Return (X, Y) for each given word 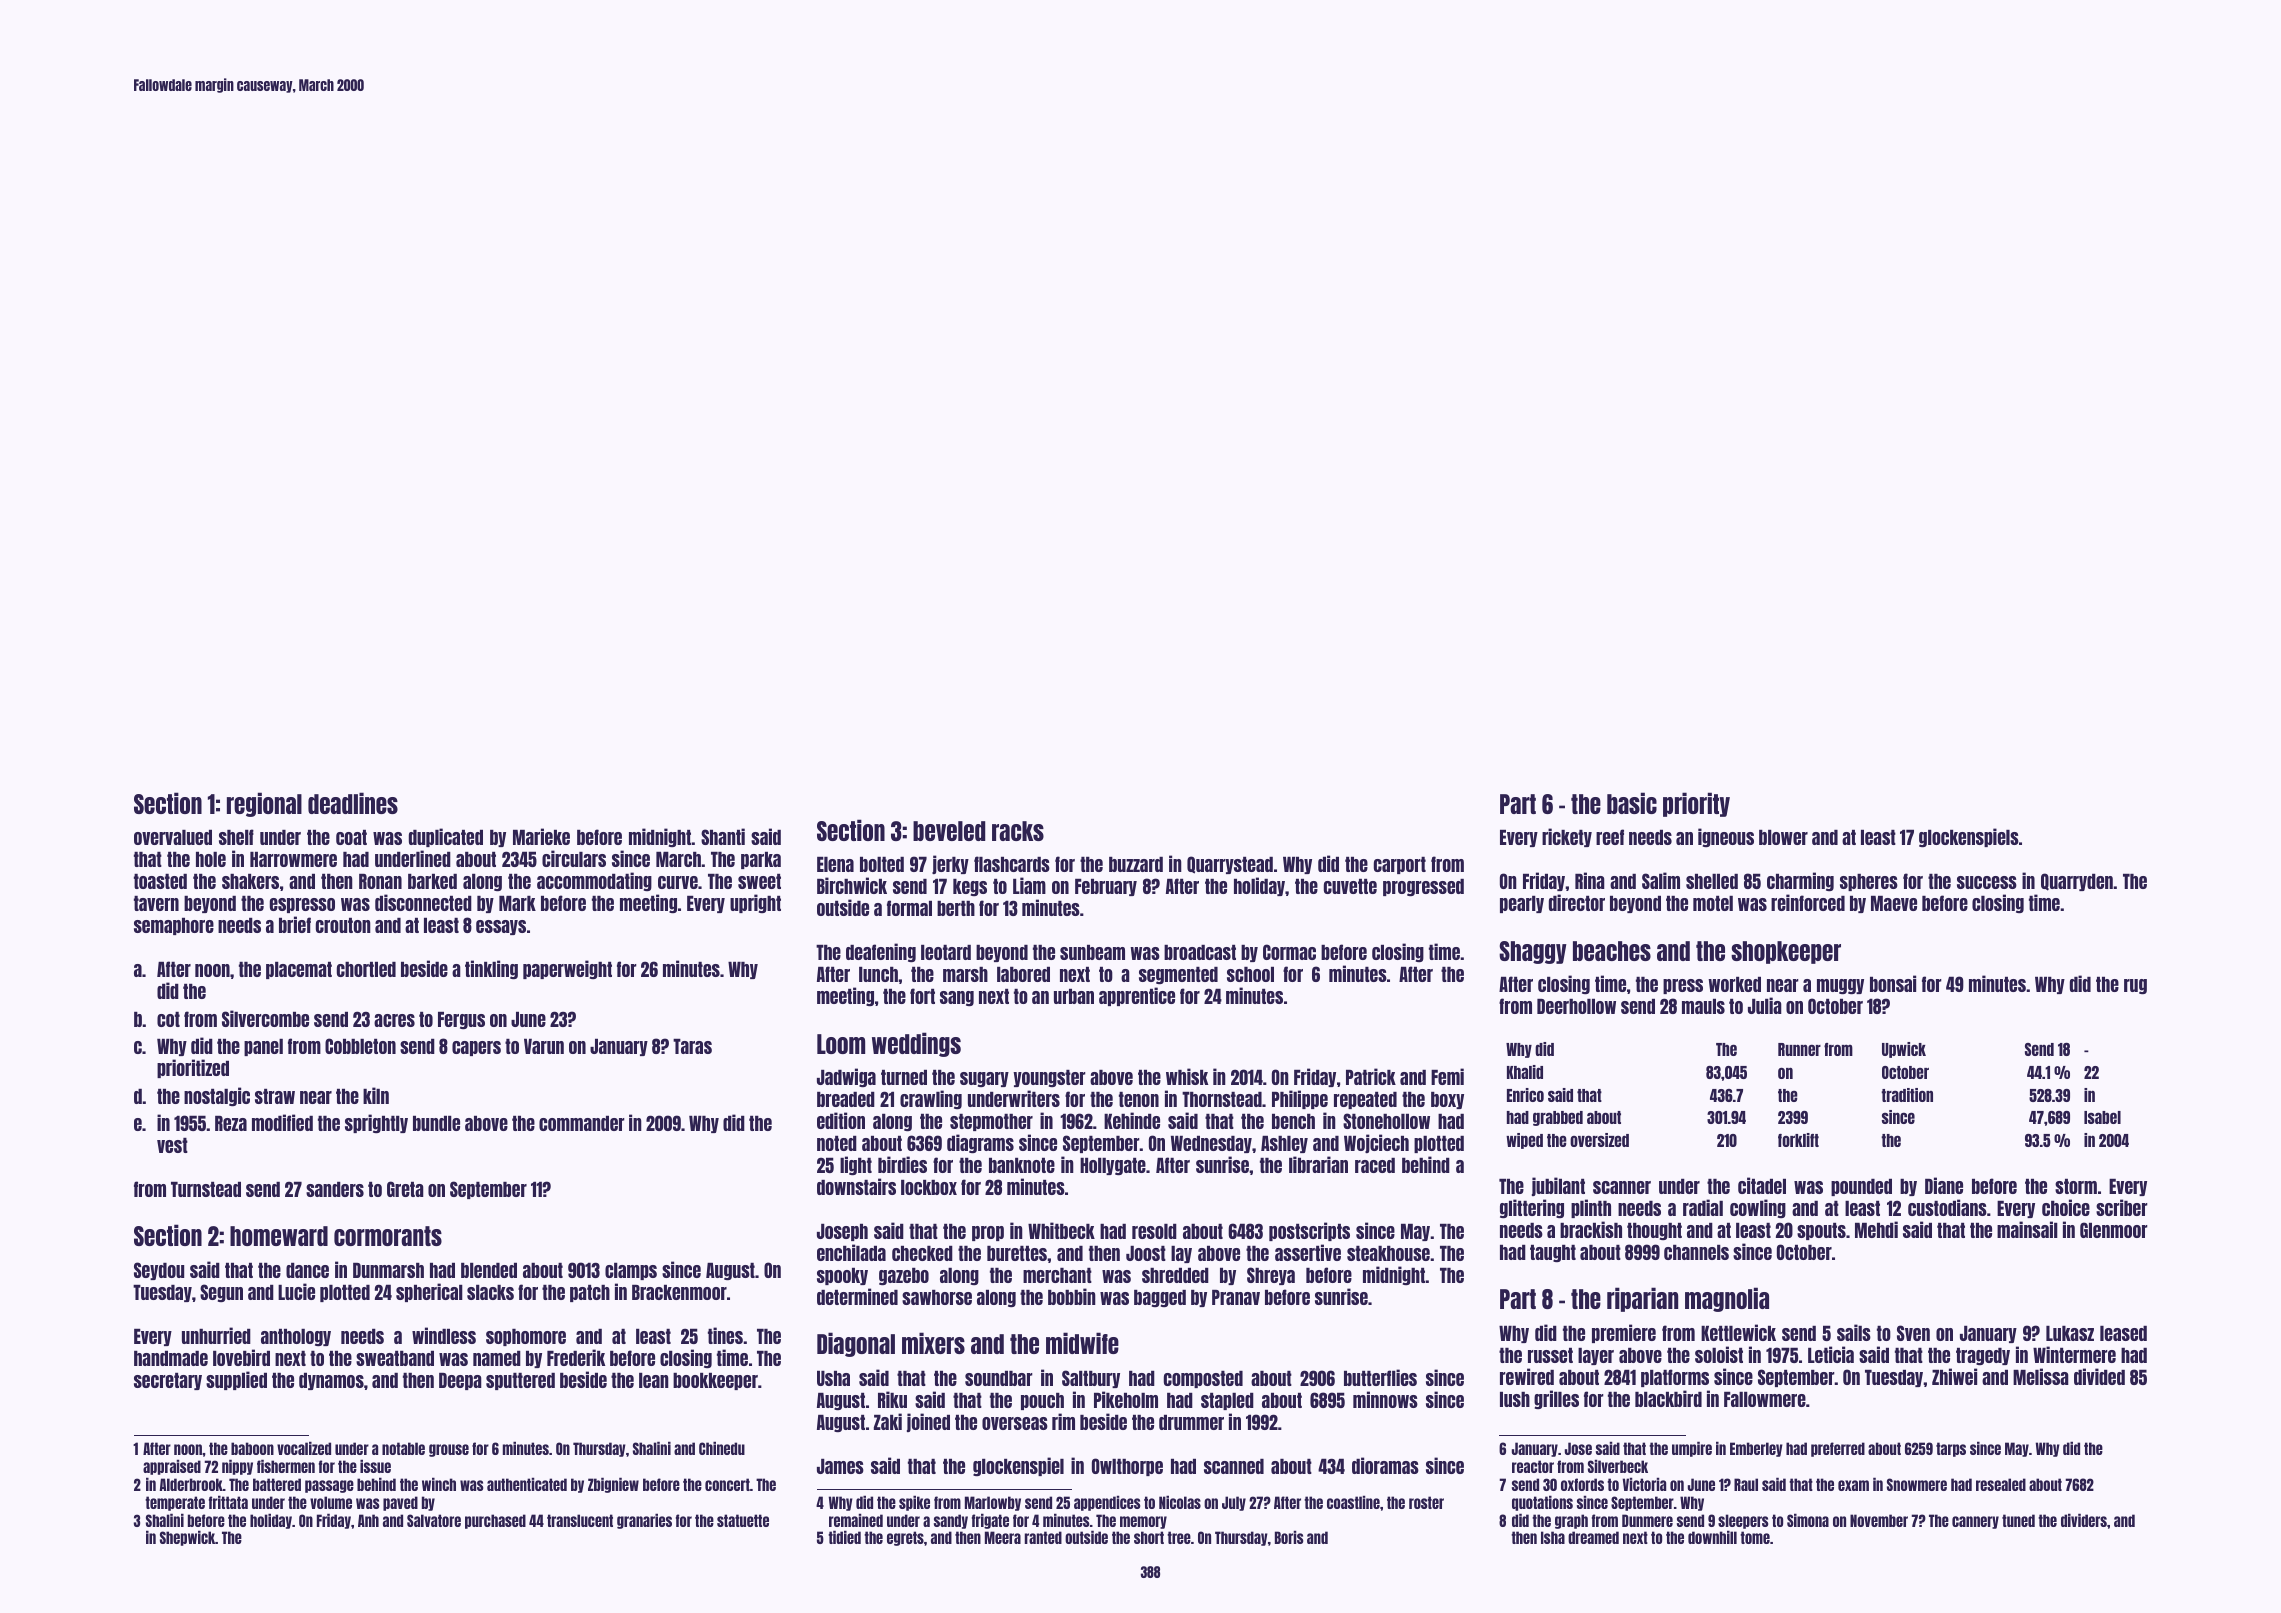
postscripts (1309, 1231)
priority (1696, 804)
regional (264, 804)
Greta (405, 1189)
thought (1654, 1231)
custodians (1947, 1207)
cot (168, 1019)
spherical (429, 1292)
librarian (1318, 1164)
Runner (1799, 1049)
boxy (1447, 1100)
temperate (175, 1503)
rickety (1567, 837)
